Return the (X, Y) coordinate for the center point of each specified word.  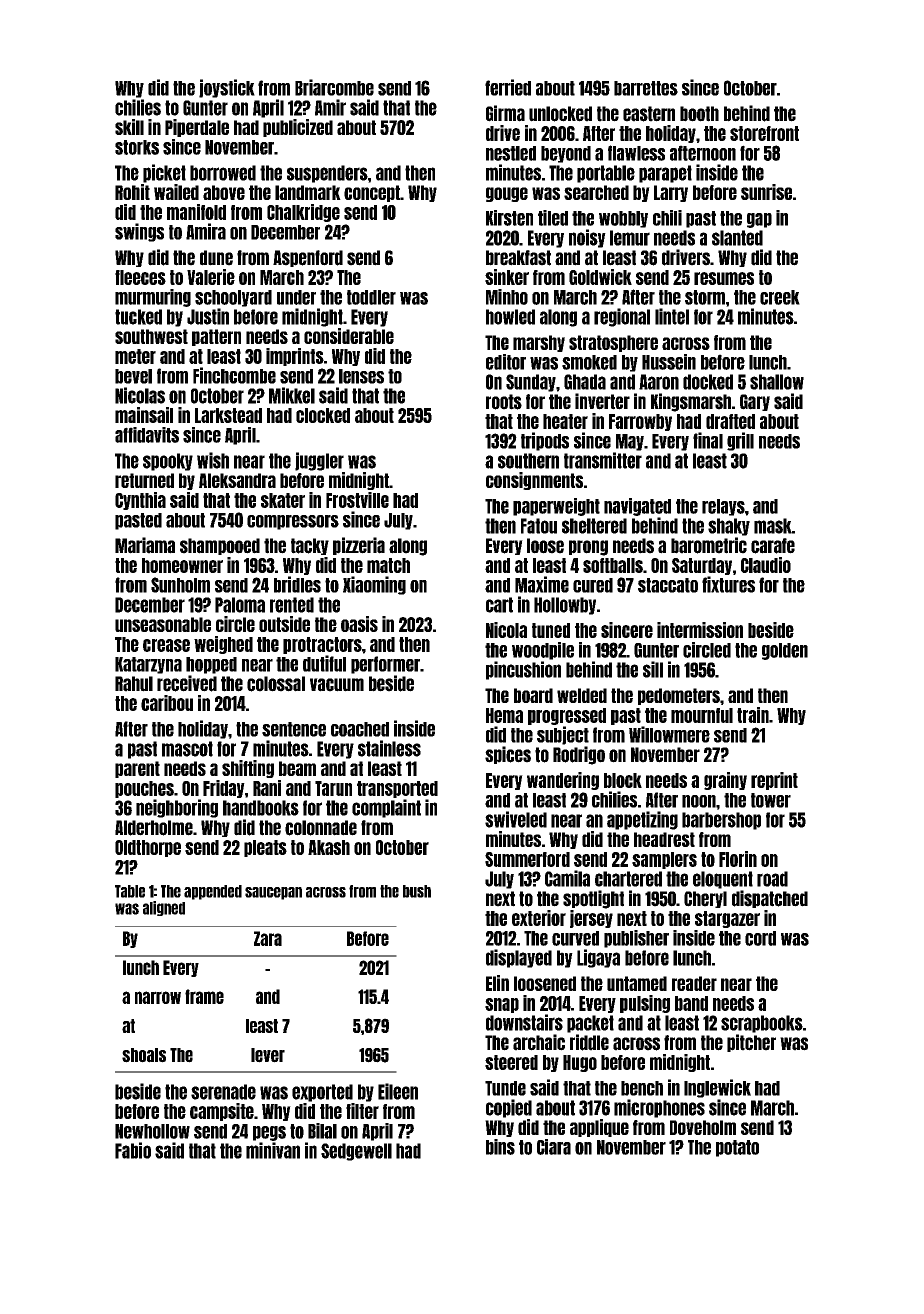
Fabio (133, 1150)
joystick (227, 88)
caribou (167, 703)
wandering (563, 781)
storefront (764, 133)
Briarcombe (334, 87)
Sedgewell (356, 1152)
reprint (774, 781)
